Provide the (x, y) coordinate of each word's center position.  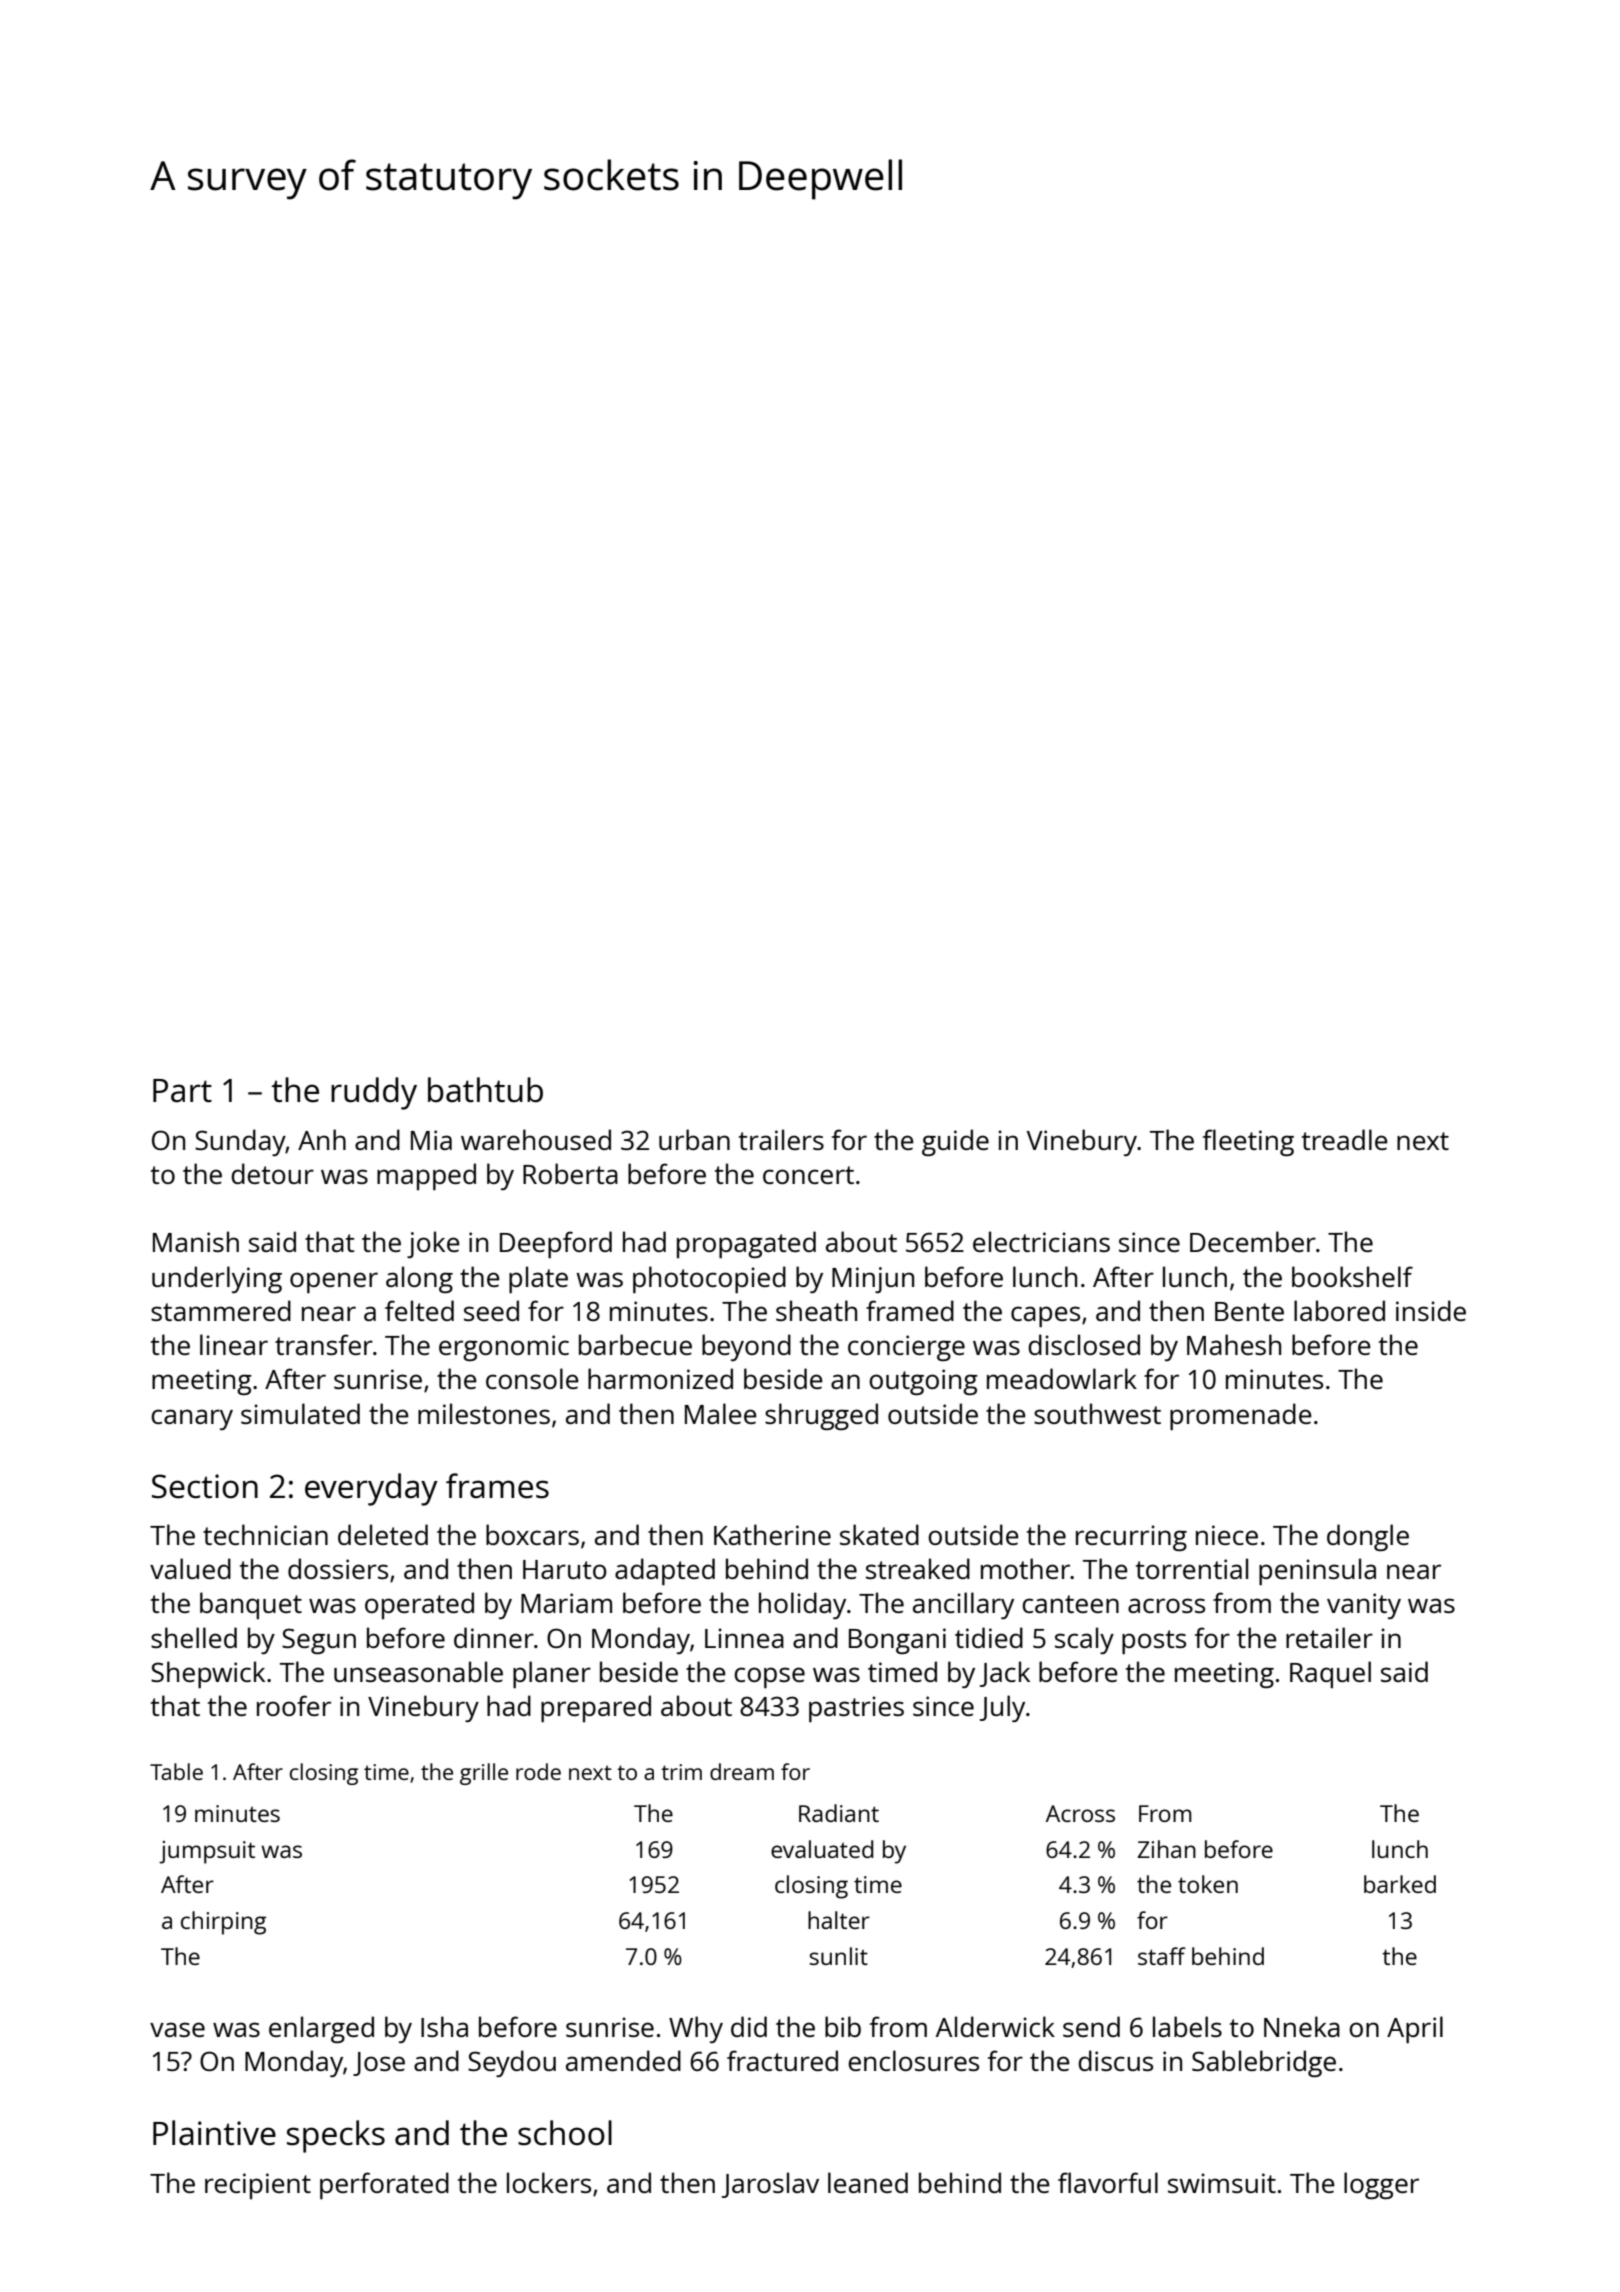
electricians (1041, 1241)
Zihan (1167, 1849)
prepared (596, 1708)
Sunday (240, 1142)
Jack (1005, 1674)
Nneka (1302, 2026)
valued (190, 1568)
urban (694, 1139)
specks (336, 2136)
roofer (294, 1705)
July (1002, 1708)
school (565, 2133)
